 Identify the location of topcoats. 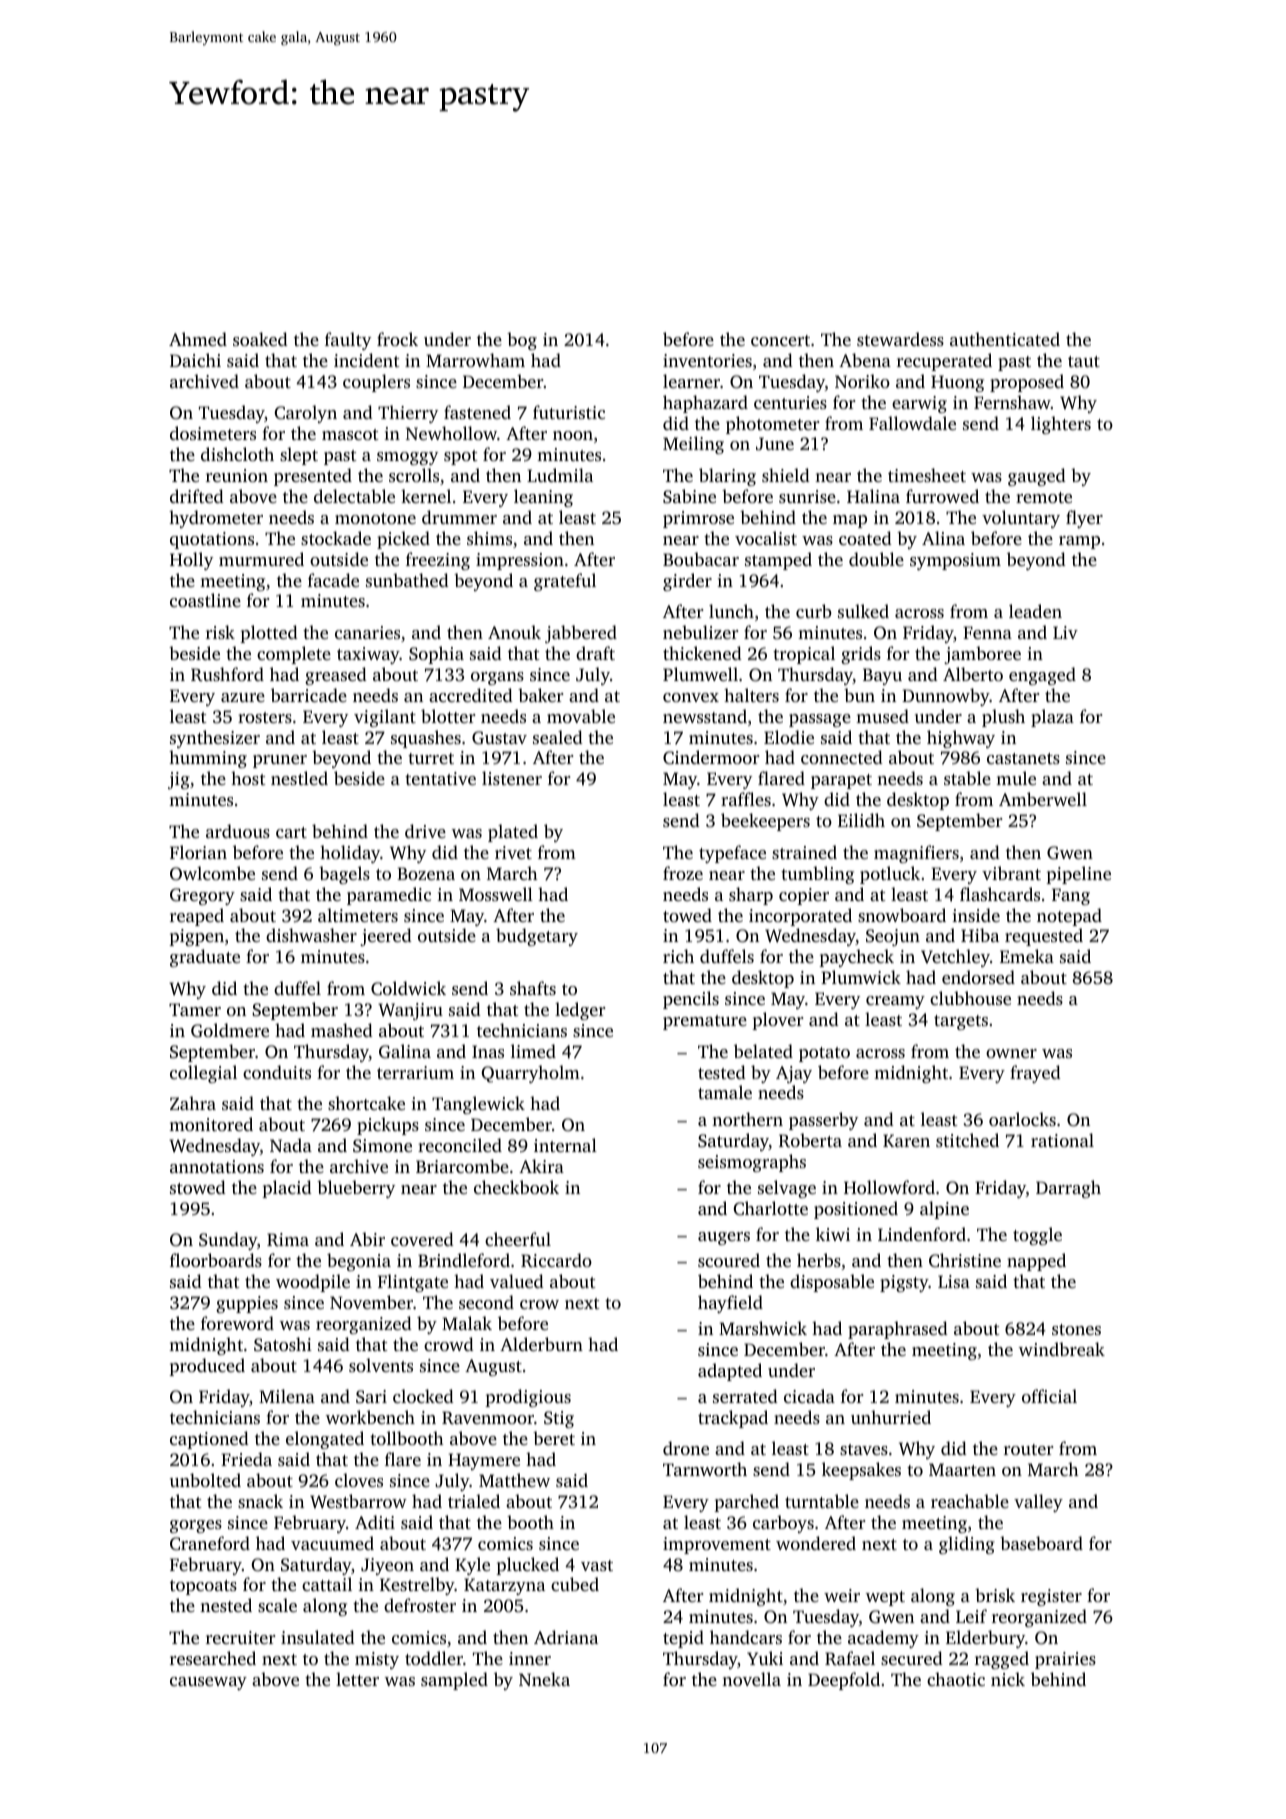
(203, 1587).
